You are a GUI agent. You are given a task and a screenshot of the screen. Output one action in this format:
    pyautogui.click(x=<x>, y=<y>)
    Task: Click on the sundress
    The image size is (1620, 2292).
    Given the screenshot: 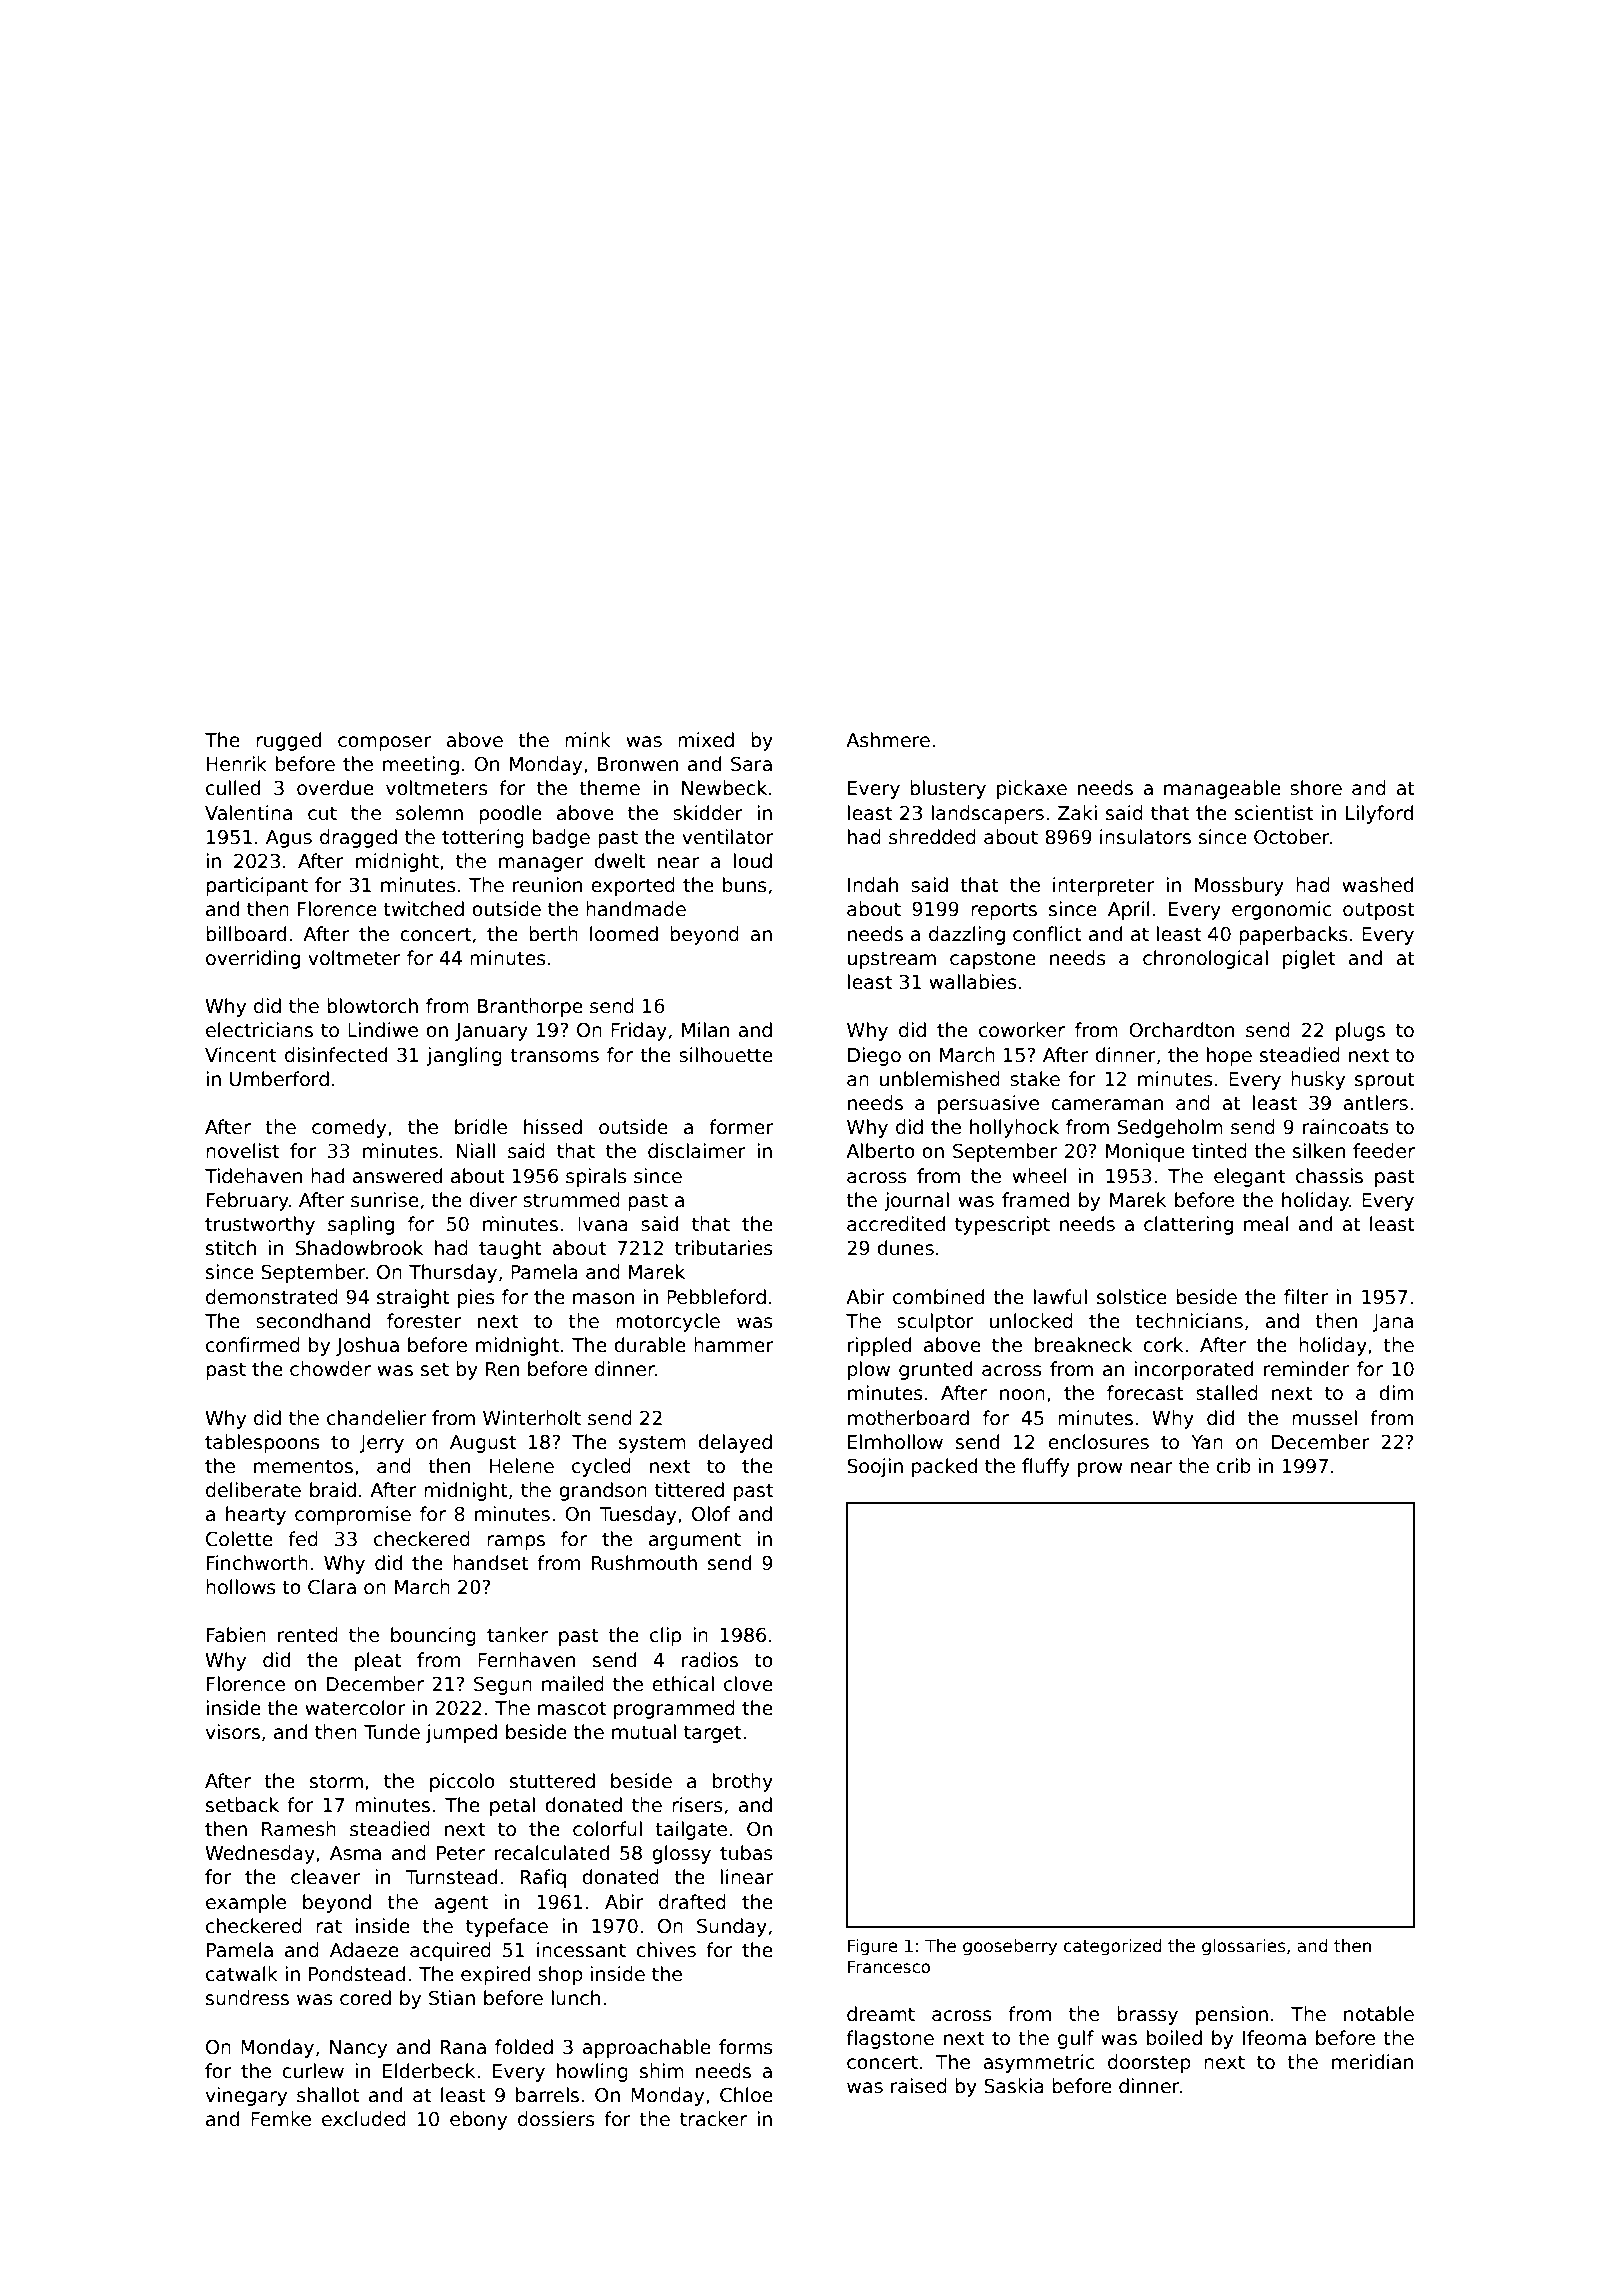 What is the action you would take?
    pyautogui.click(x=247, y=1998)
